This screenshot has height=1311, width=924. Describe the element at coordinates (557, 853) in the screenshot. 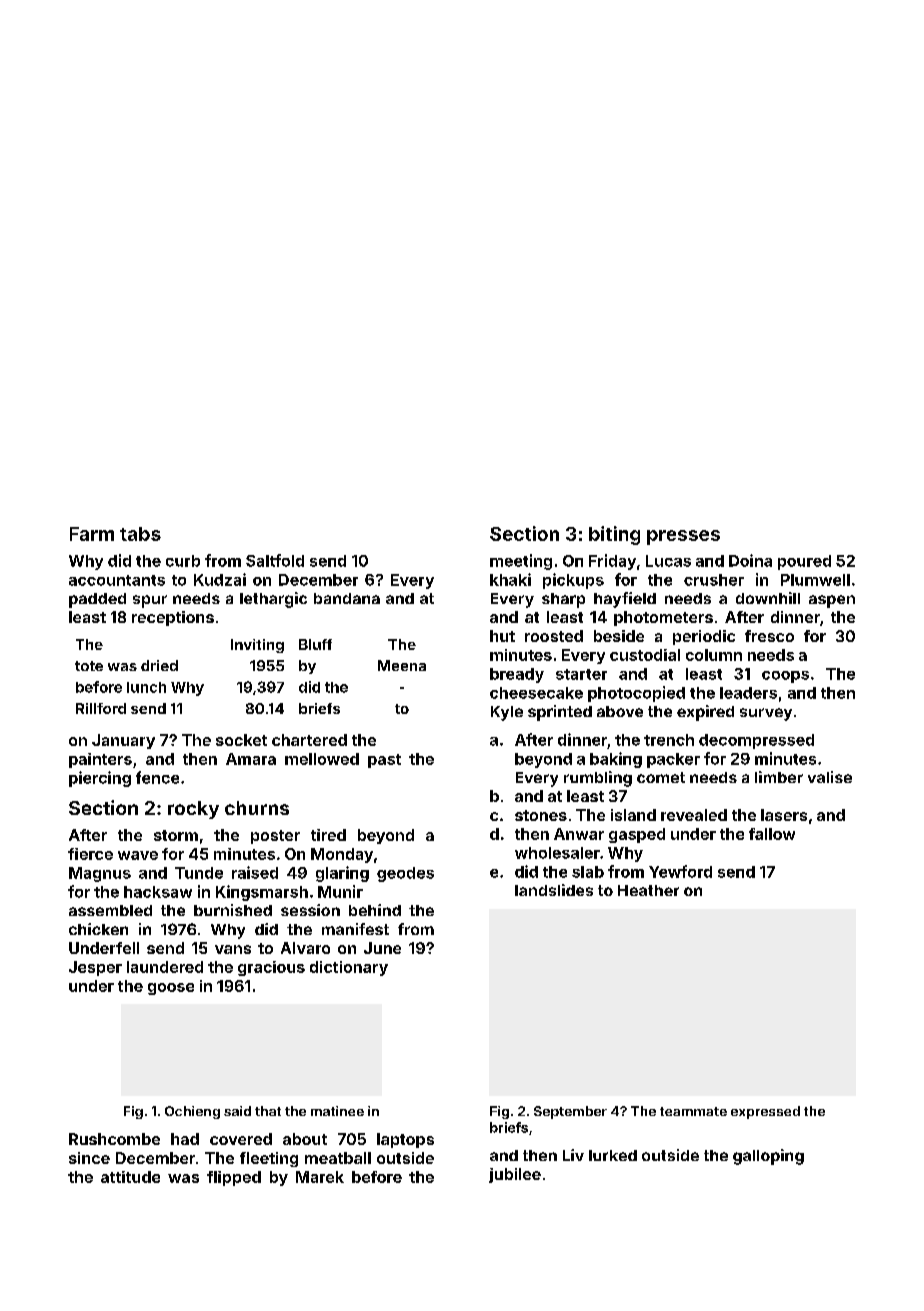

I see `wholesaler` at that location.
